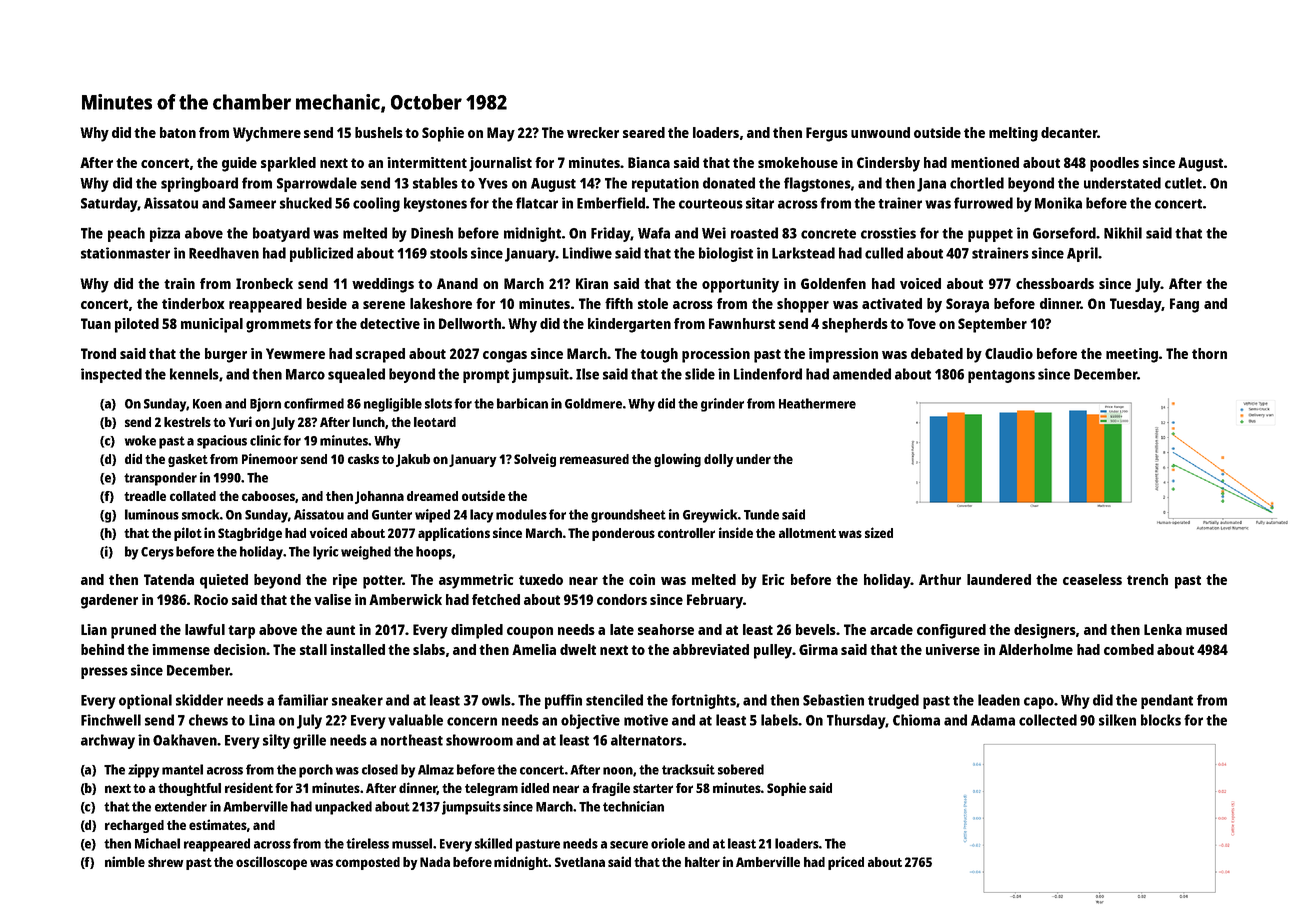 This screenshot has width=1308, height=924. Describe the element at coordinates (262, 720) in the screenshot. I see `Lina` at that location.
